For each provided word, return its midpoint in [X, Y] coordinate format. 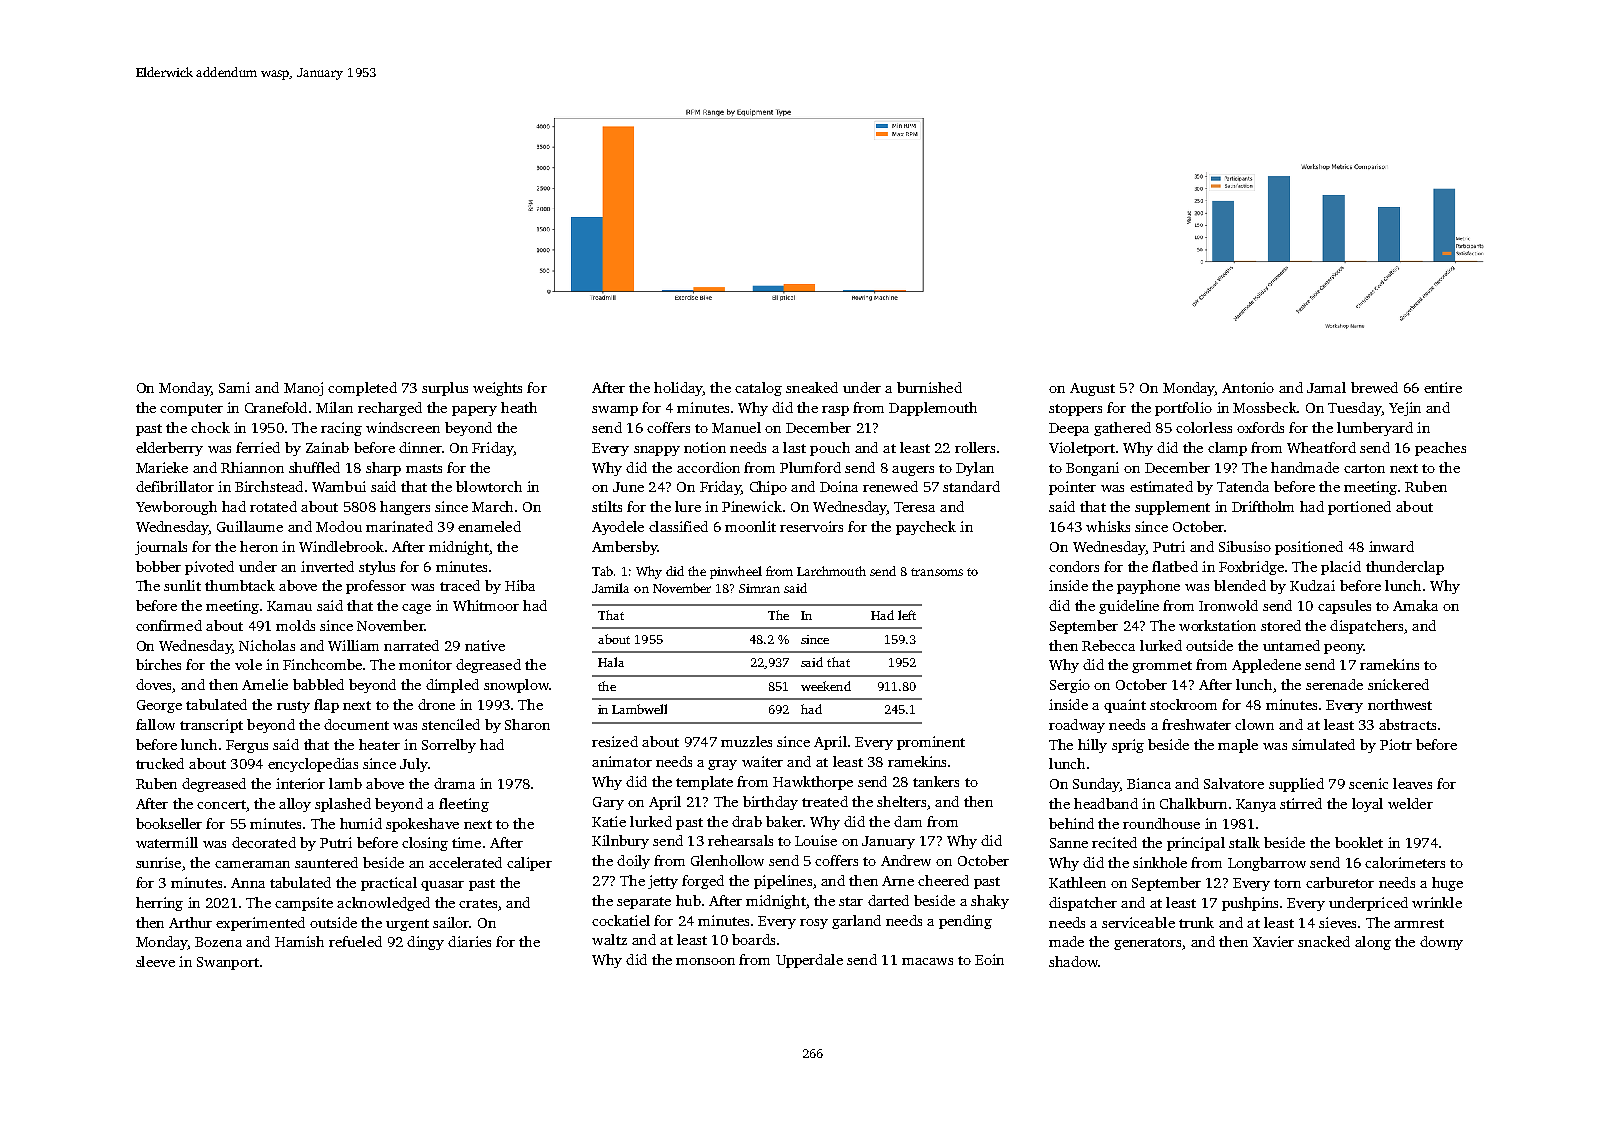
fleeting [464, 805]
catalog [758, 389]
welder [1410, 803]
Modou [339, 526]
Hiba [520, 585]
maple [1238, 746]
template [704, 783]
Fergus [247, 746]
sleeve [155, 961]
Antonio [1248, 387]
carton [1364, 468]
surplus [445, 389]
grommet [1162, 667]
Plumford [810, 467]
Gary [608, 803]
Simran [759, 588]
